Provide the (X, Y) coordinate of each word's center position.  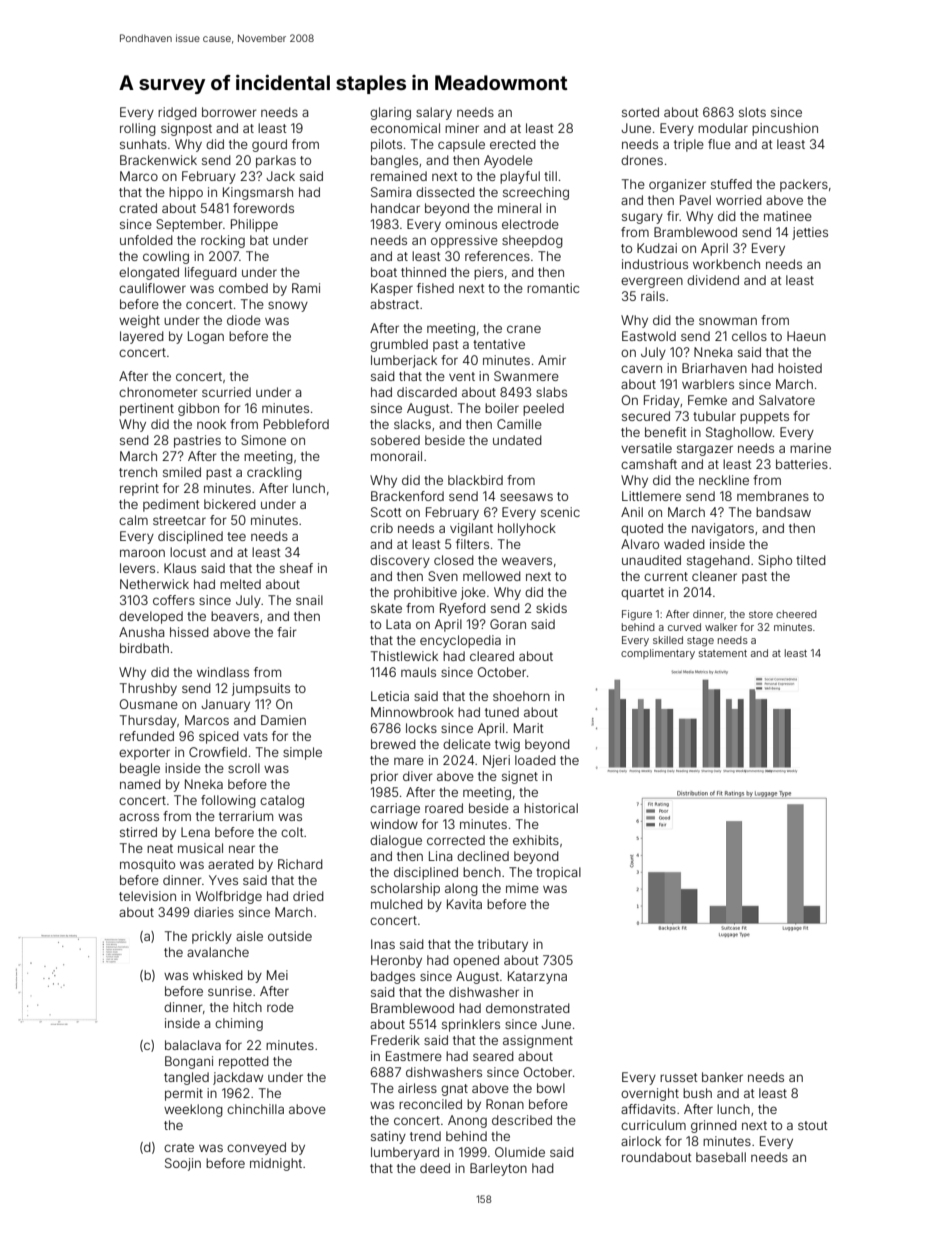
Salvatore (787, 400)
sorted (640, 112)
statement (723, 653)
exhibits (536, 840)
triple (689, 145)
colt (292, 832)
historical (551, 808)
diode (244, 320)
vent (462, 376)
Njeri (496, 761)
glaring (390, 113)
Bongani (189, 1062)
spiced (219, 737)
